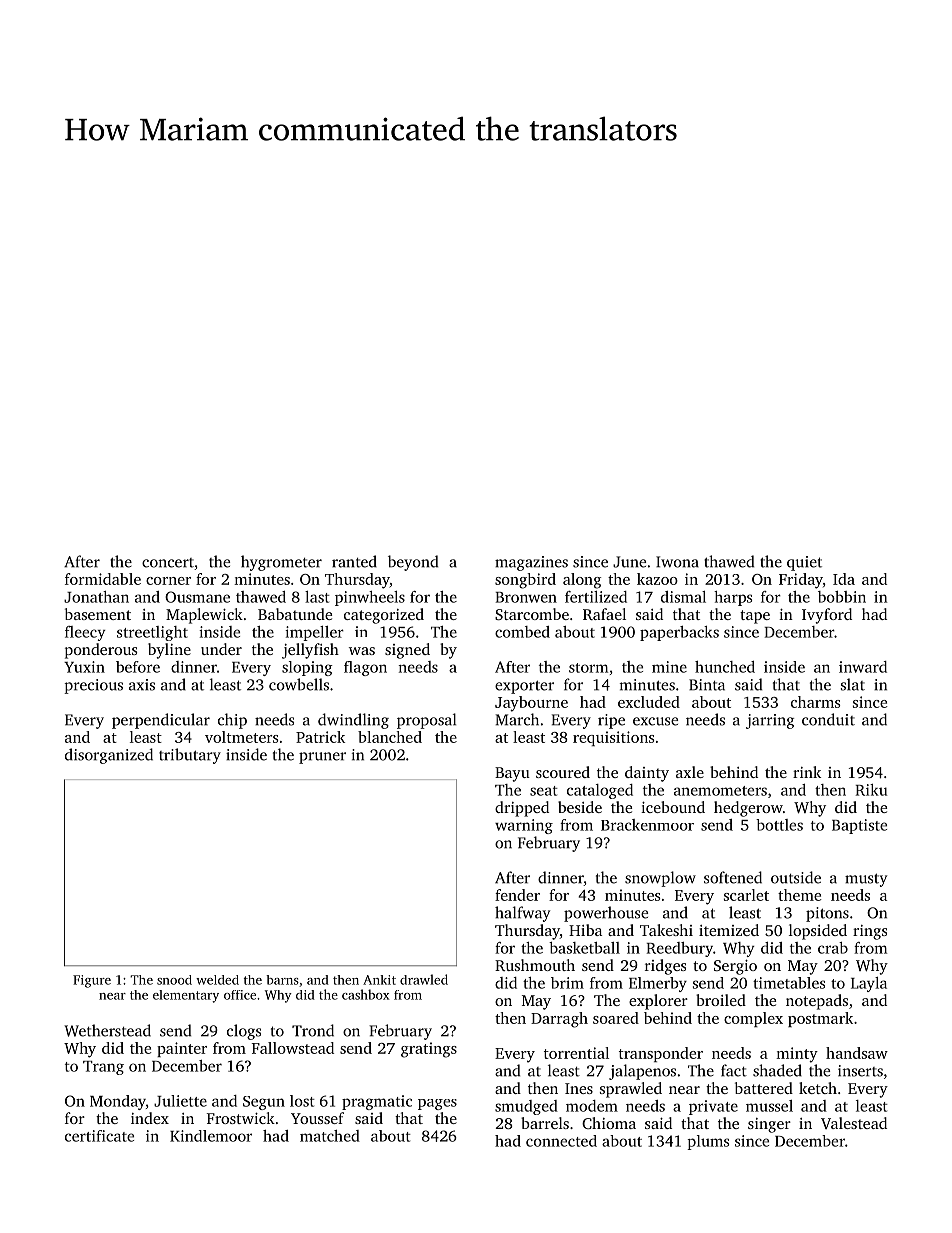 The height and width of the screenshot is (1233, 952). What do you see at coordinates (827, 616) in the screenshot?
I see `Ivyford` at bounding box center [827, 616].
